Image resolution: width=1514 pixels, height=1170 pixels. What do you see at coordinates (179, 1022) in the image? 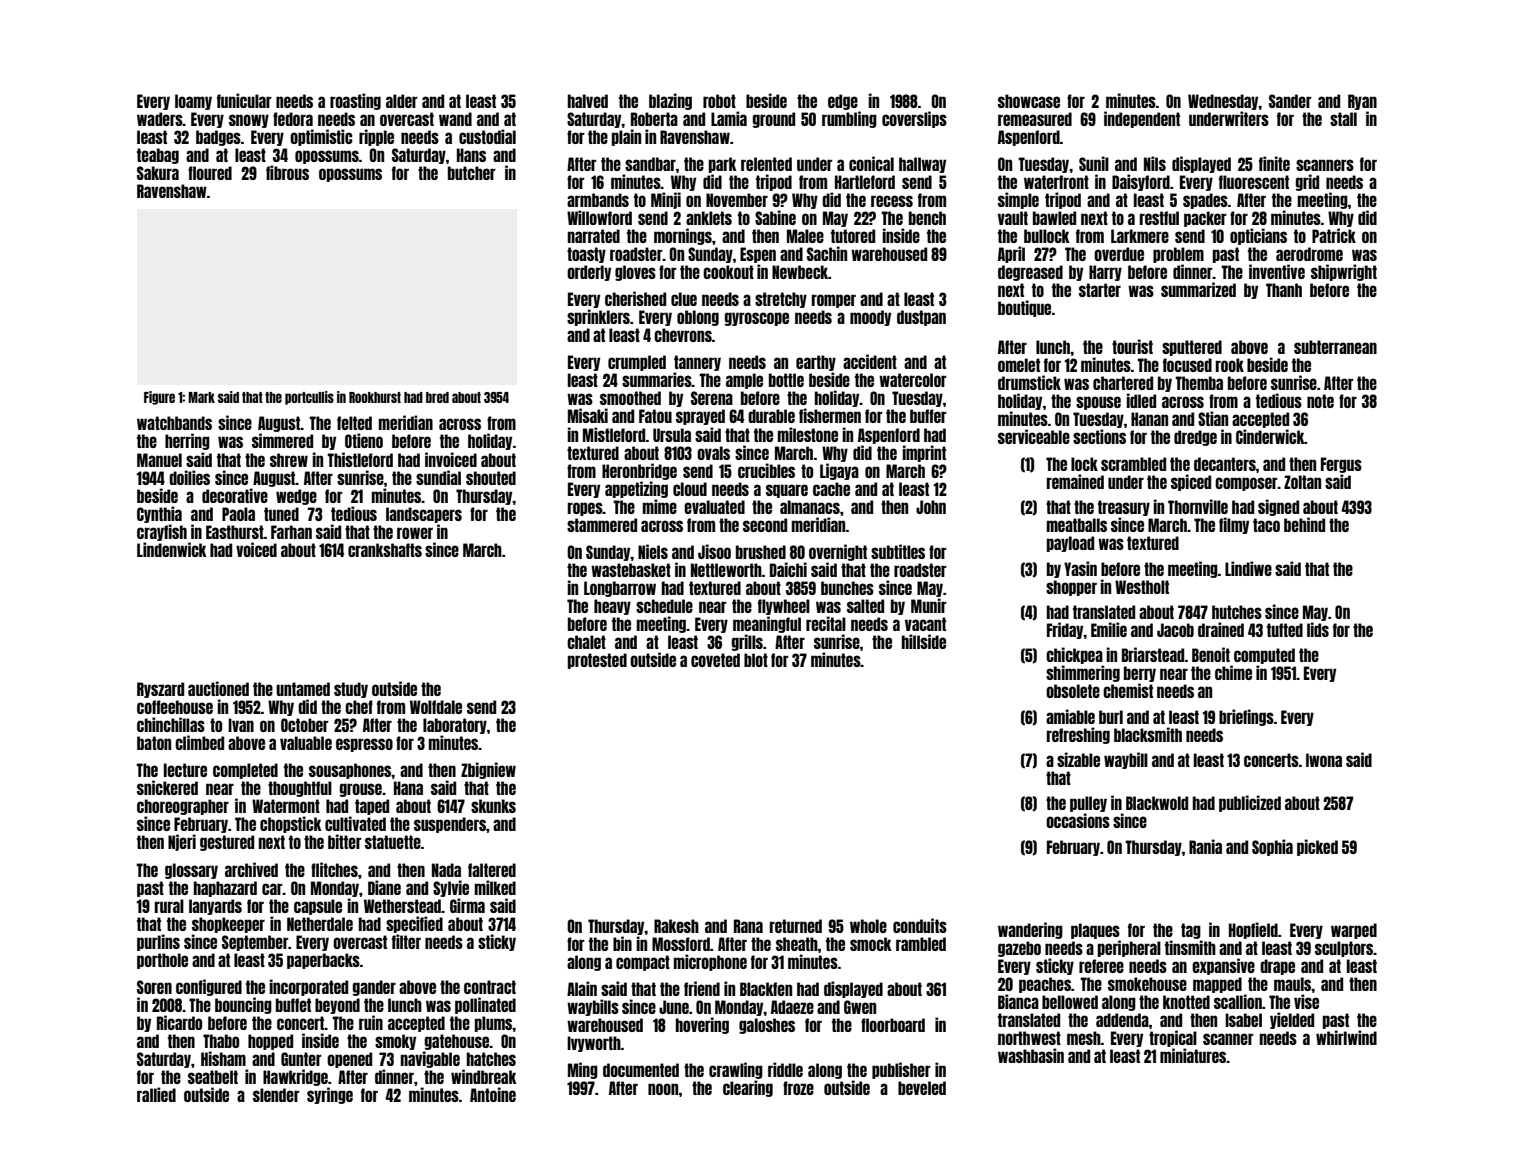
I see `Ricardo` at bounding box center [179, 1022].
